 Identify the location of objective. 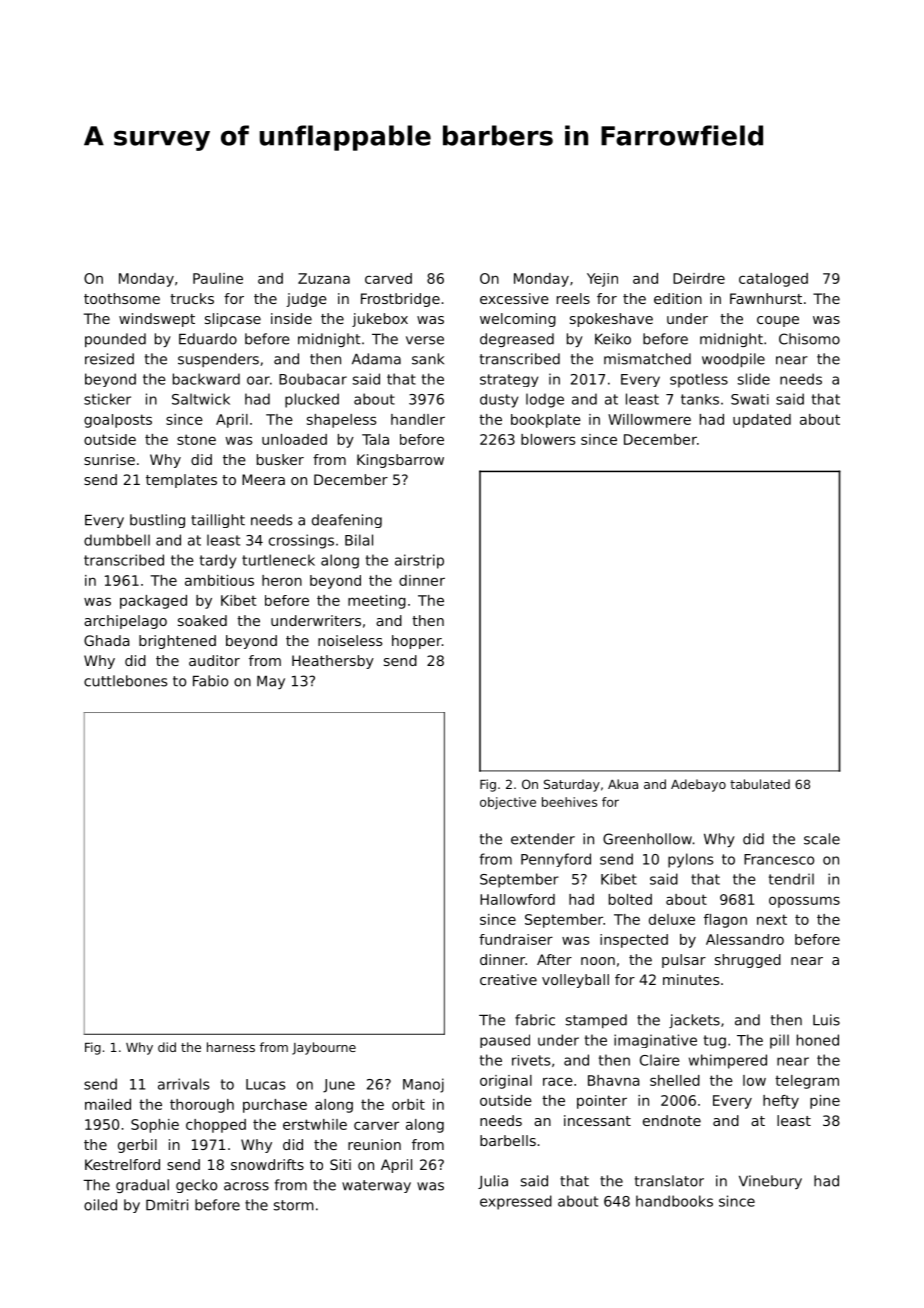
(508, 803).
